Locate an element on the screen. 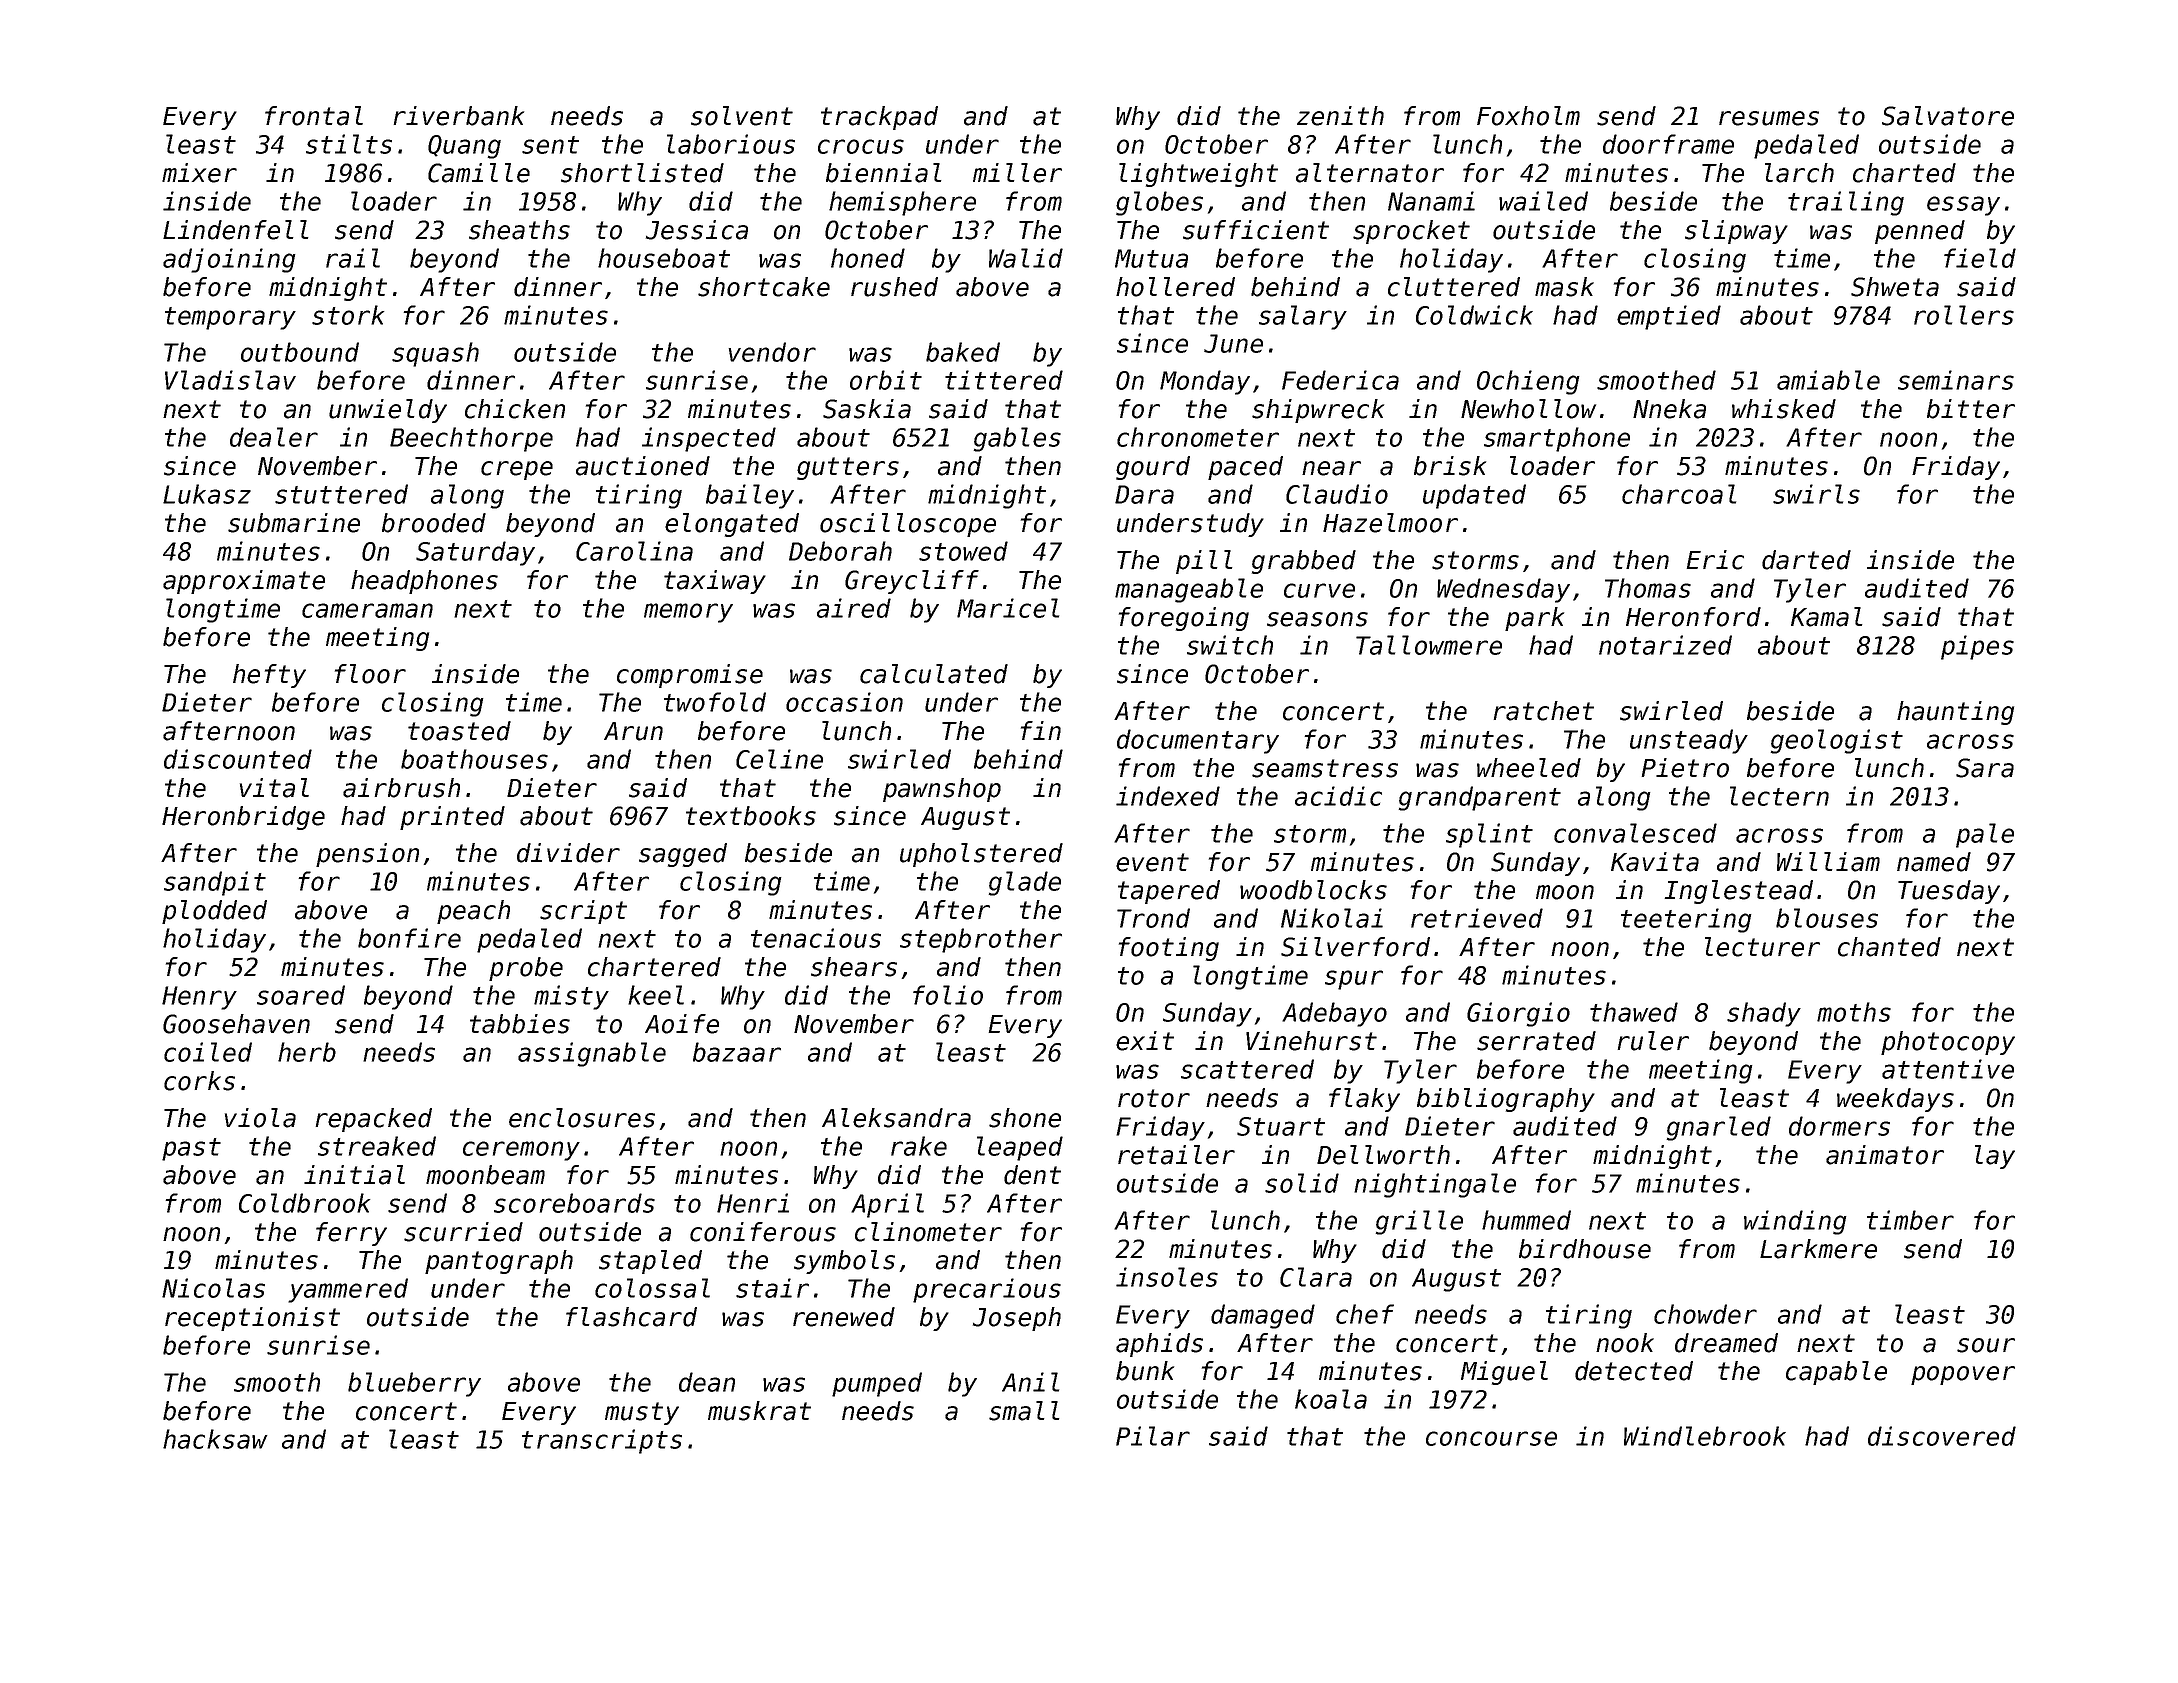  pipes is located at coordinates (1977, 647).
